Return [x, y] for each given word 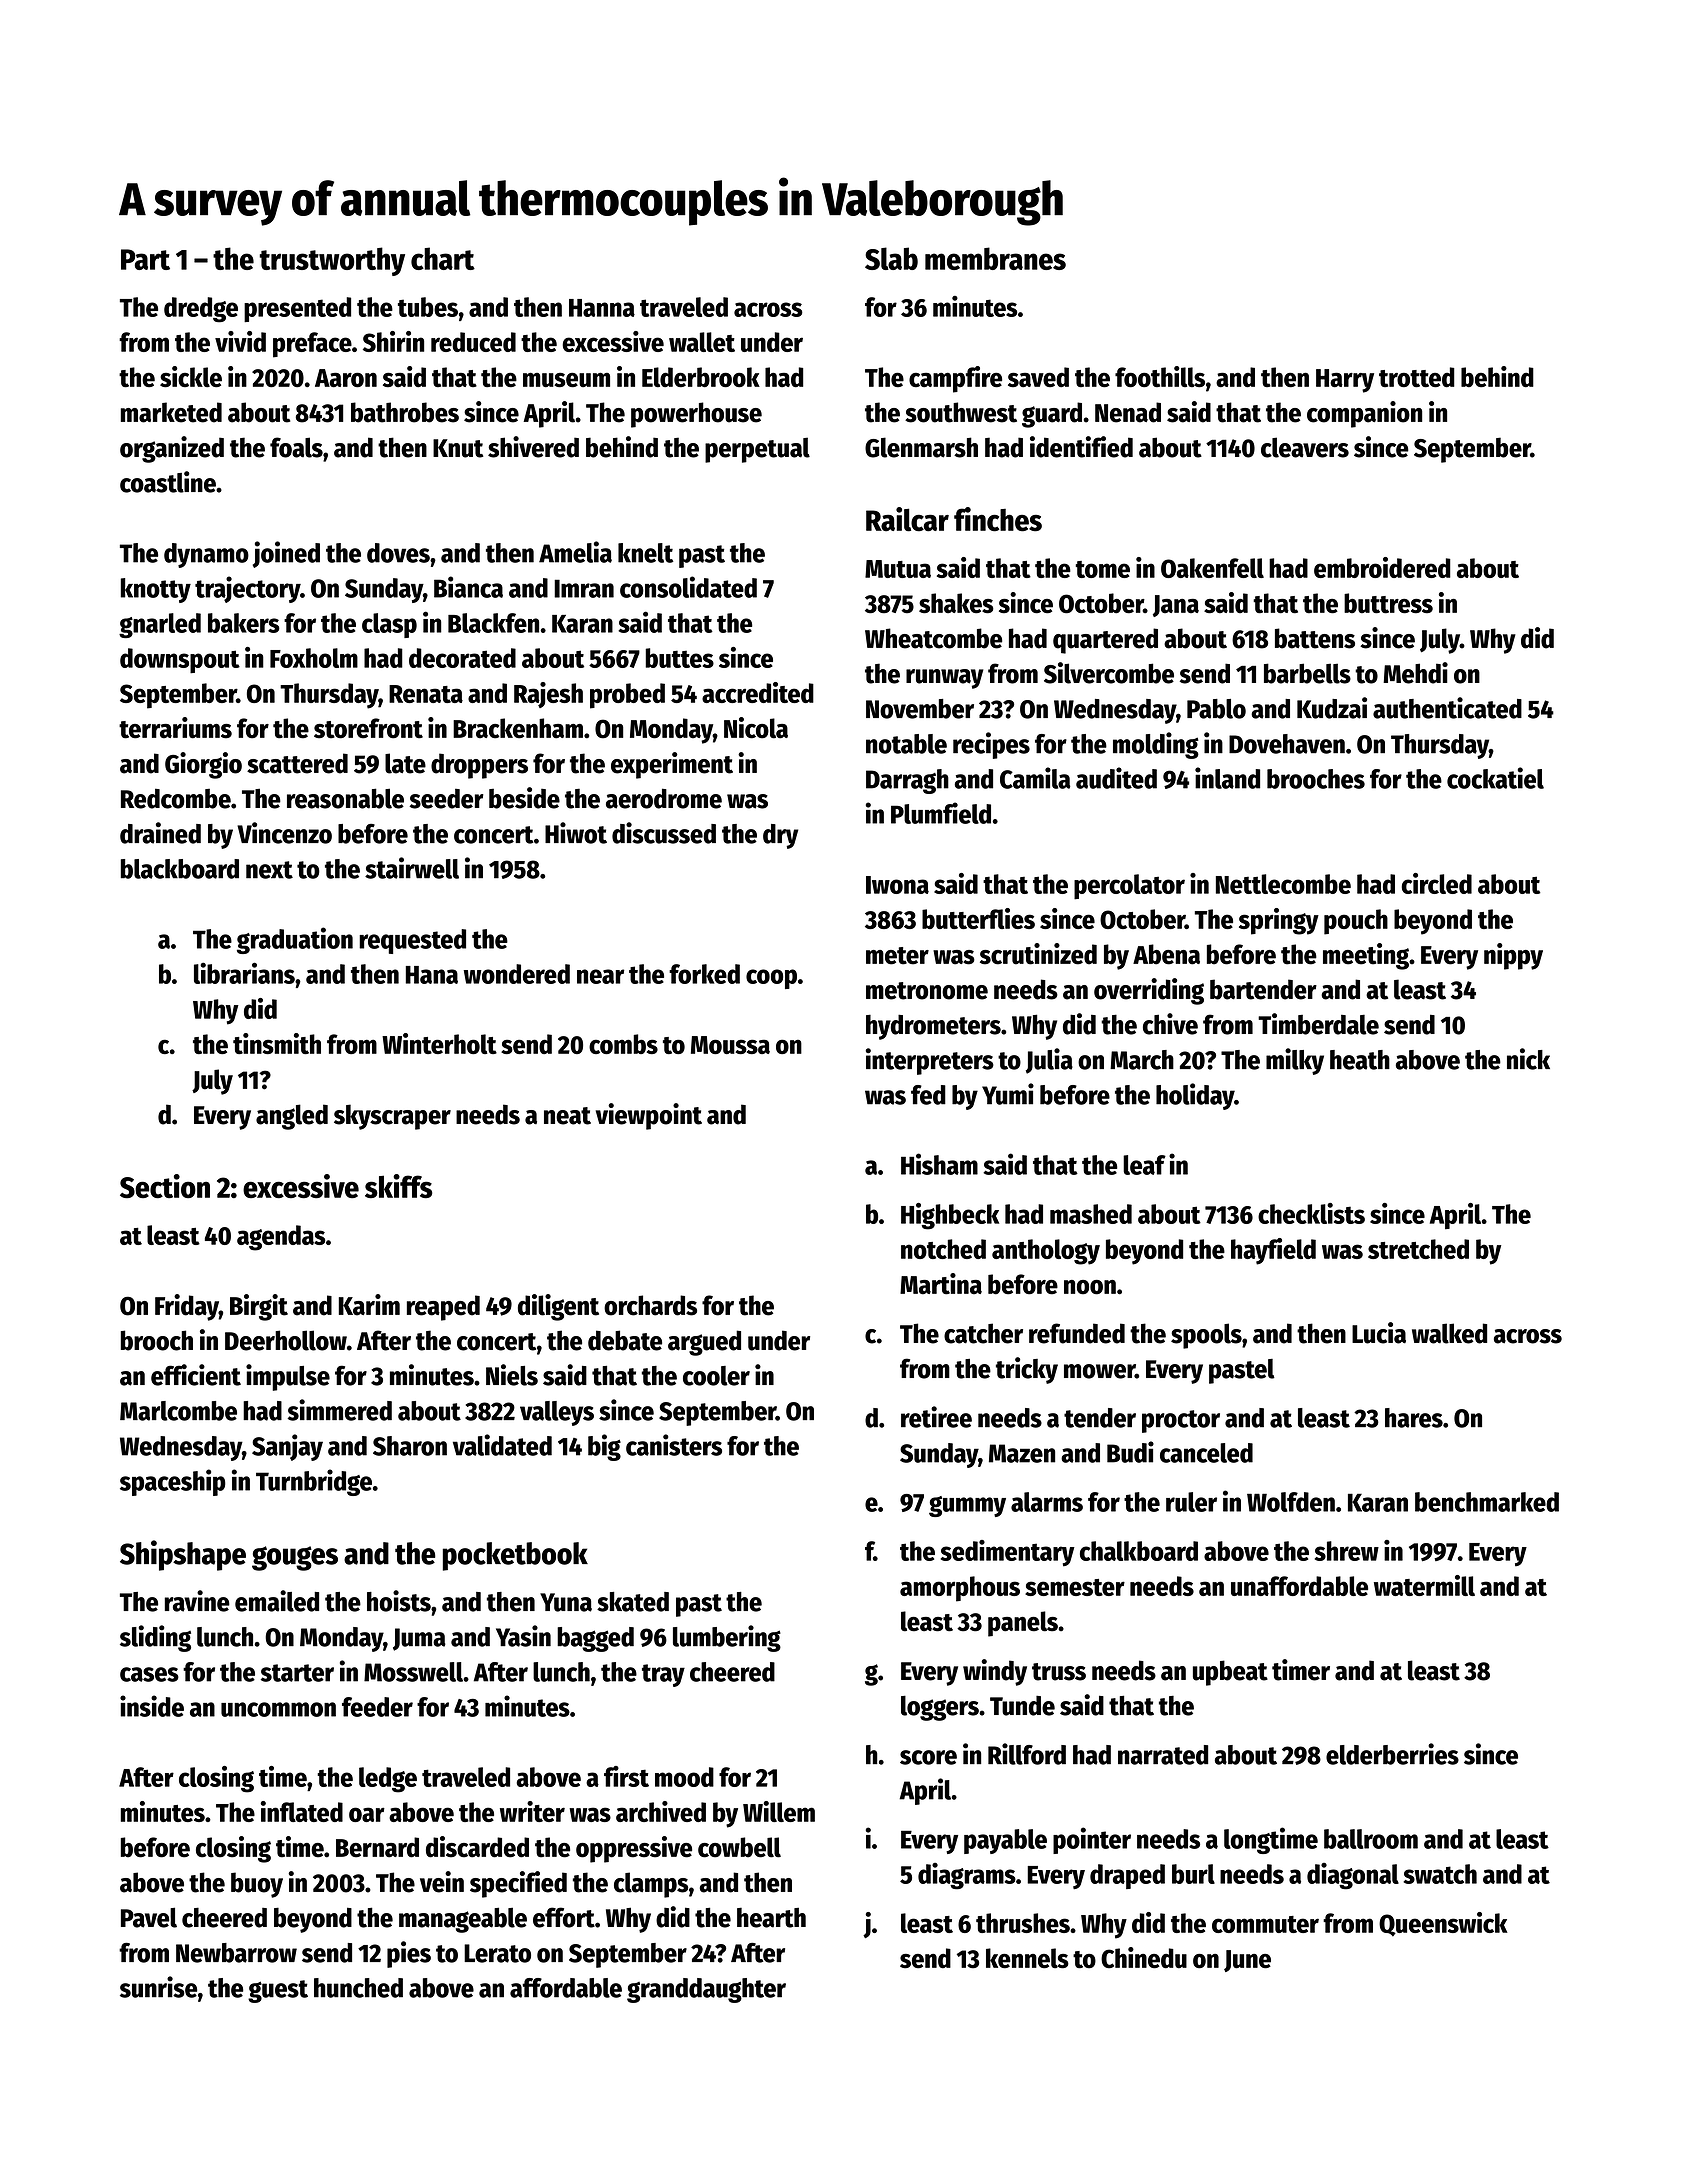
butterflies [978, 918]
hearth [771, 1917]
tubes [428, 307]
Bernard [377, 1847]
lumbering [727, 1638]
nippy [1513, 956]
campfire [955, 379]
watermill [1424, 1585]
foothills [1160, 377]
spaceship [173, 1482]
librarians [244, 973]
